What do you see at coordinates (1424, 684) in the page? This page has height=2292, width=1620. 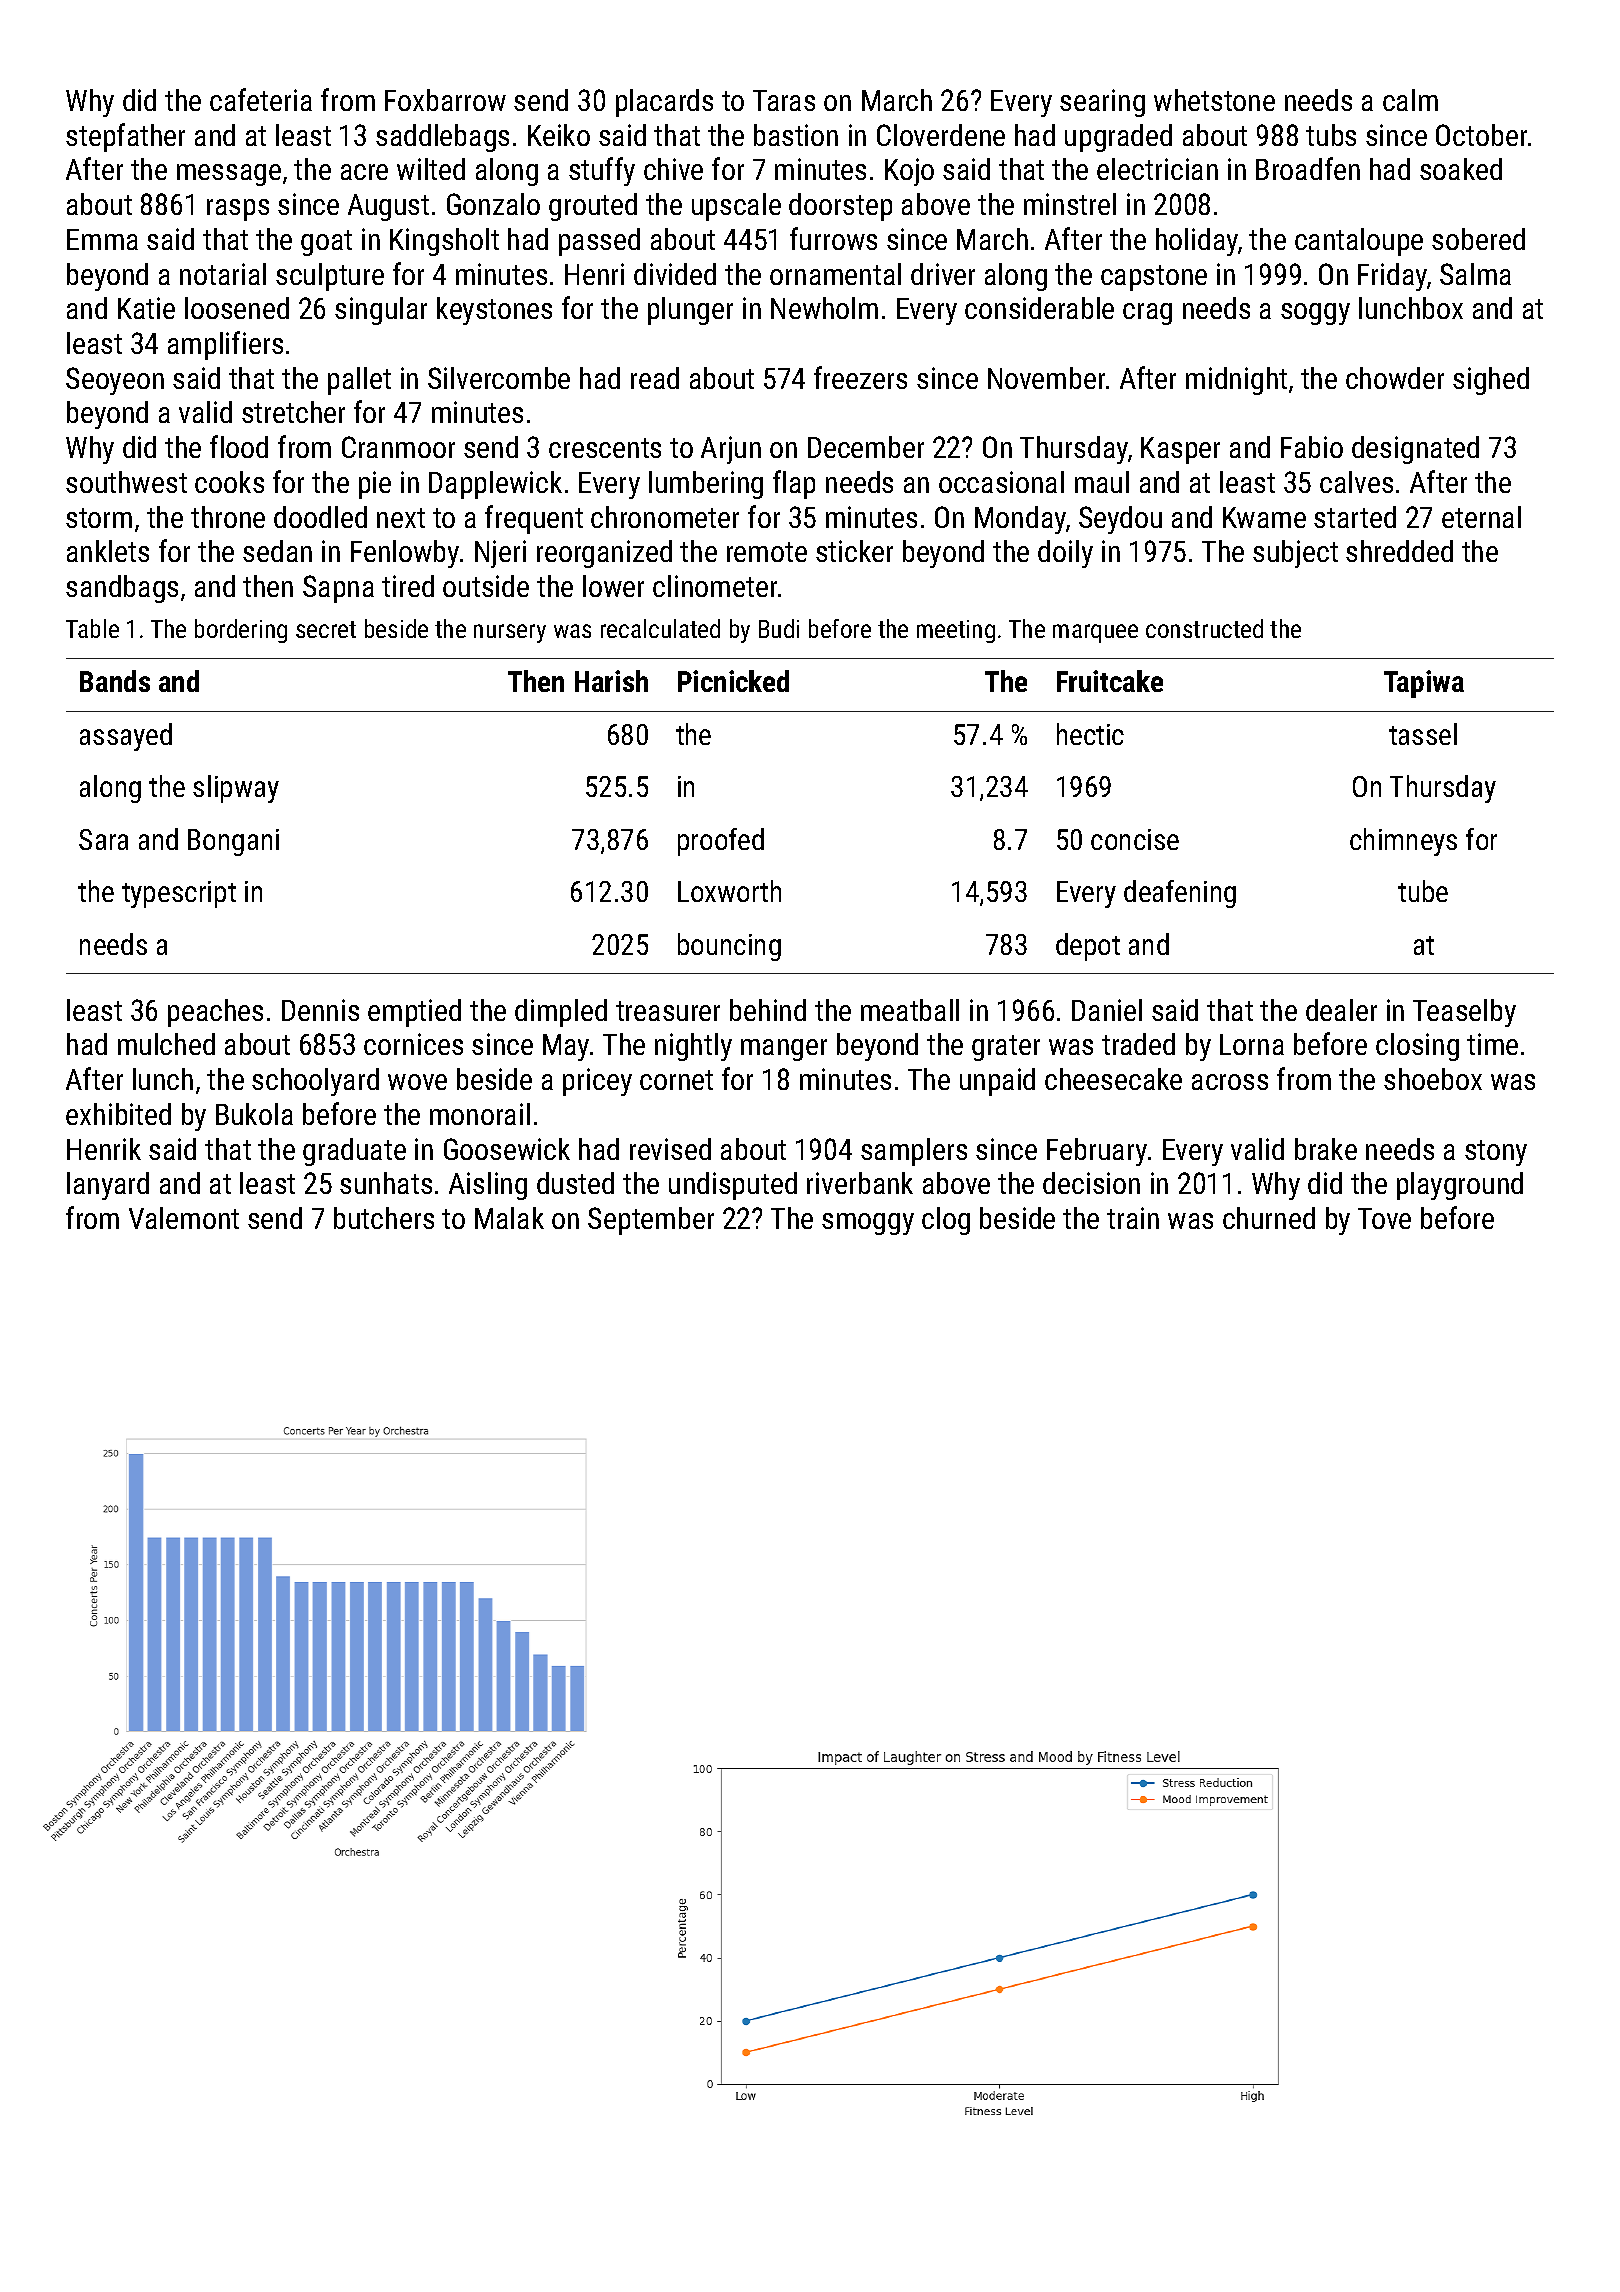 I see `Tapiwa` at bounding box center [1424, 684].
